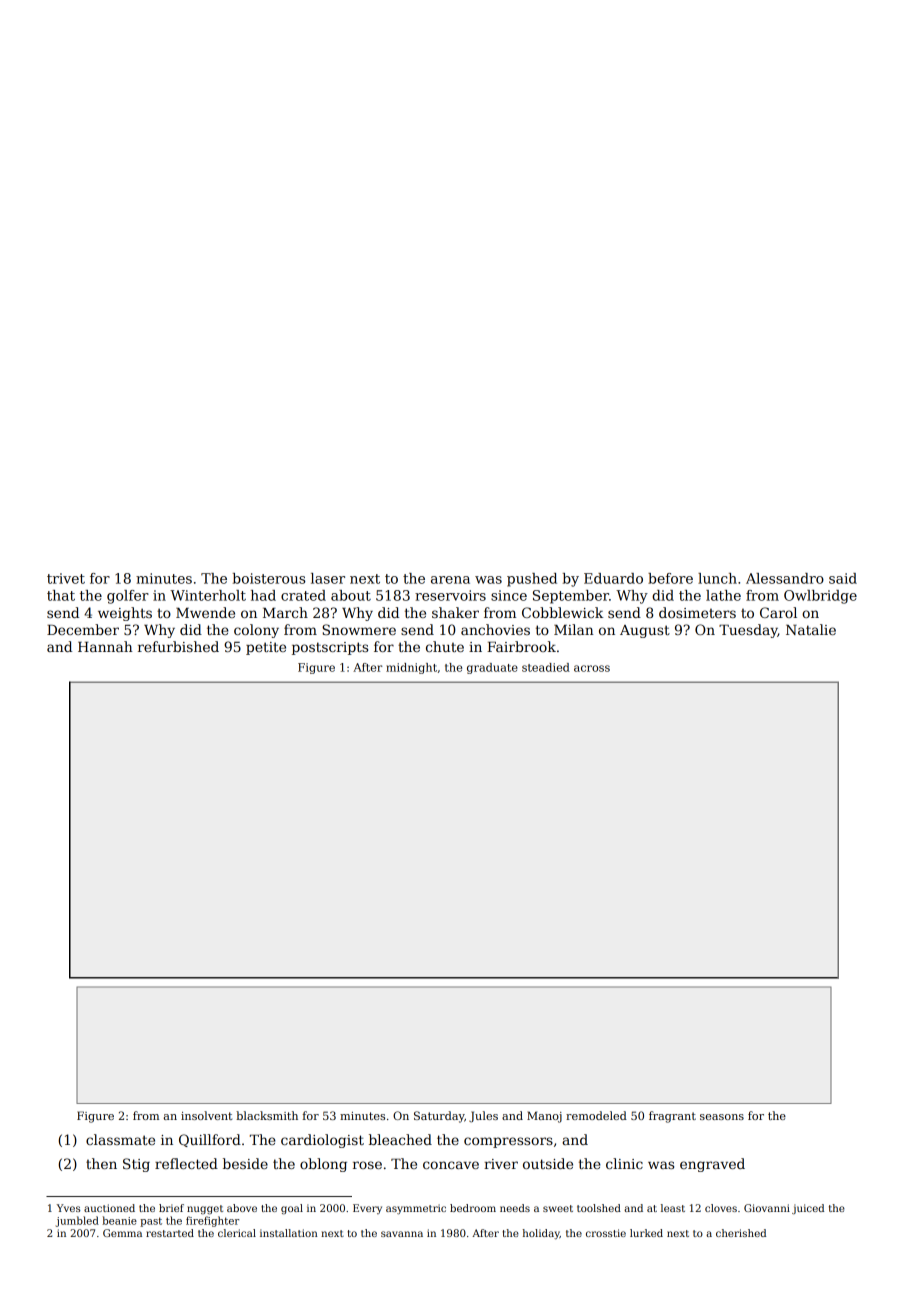 This page has height=1316, width=908. What do you see at coordinates (532, 580) in the page?
I see `pushed` at bounding box center [532, 580].
